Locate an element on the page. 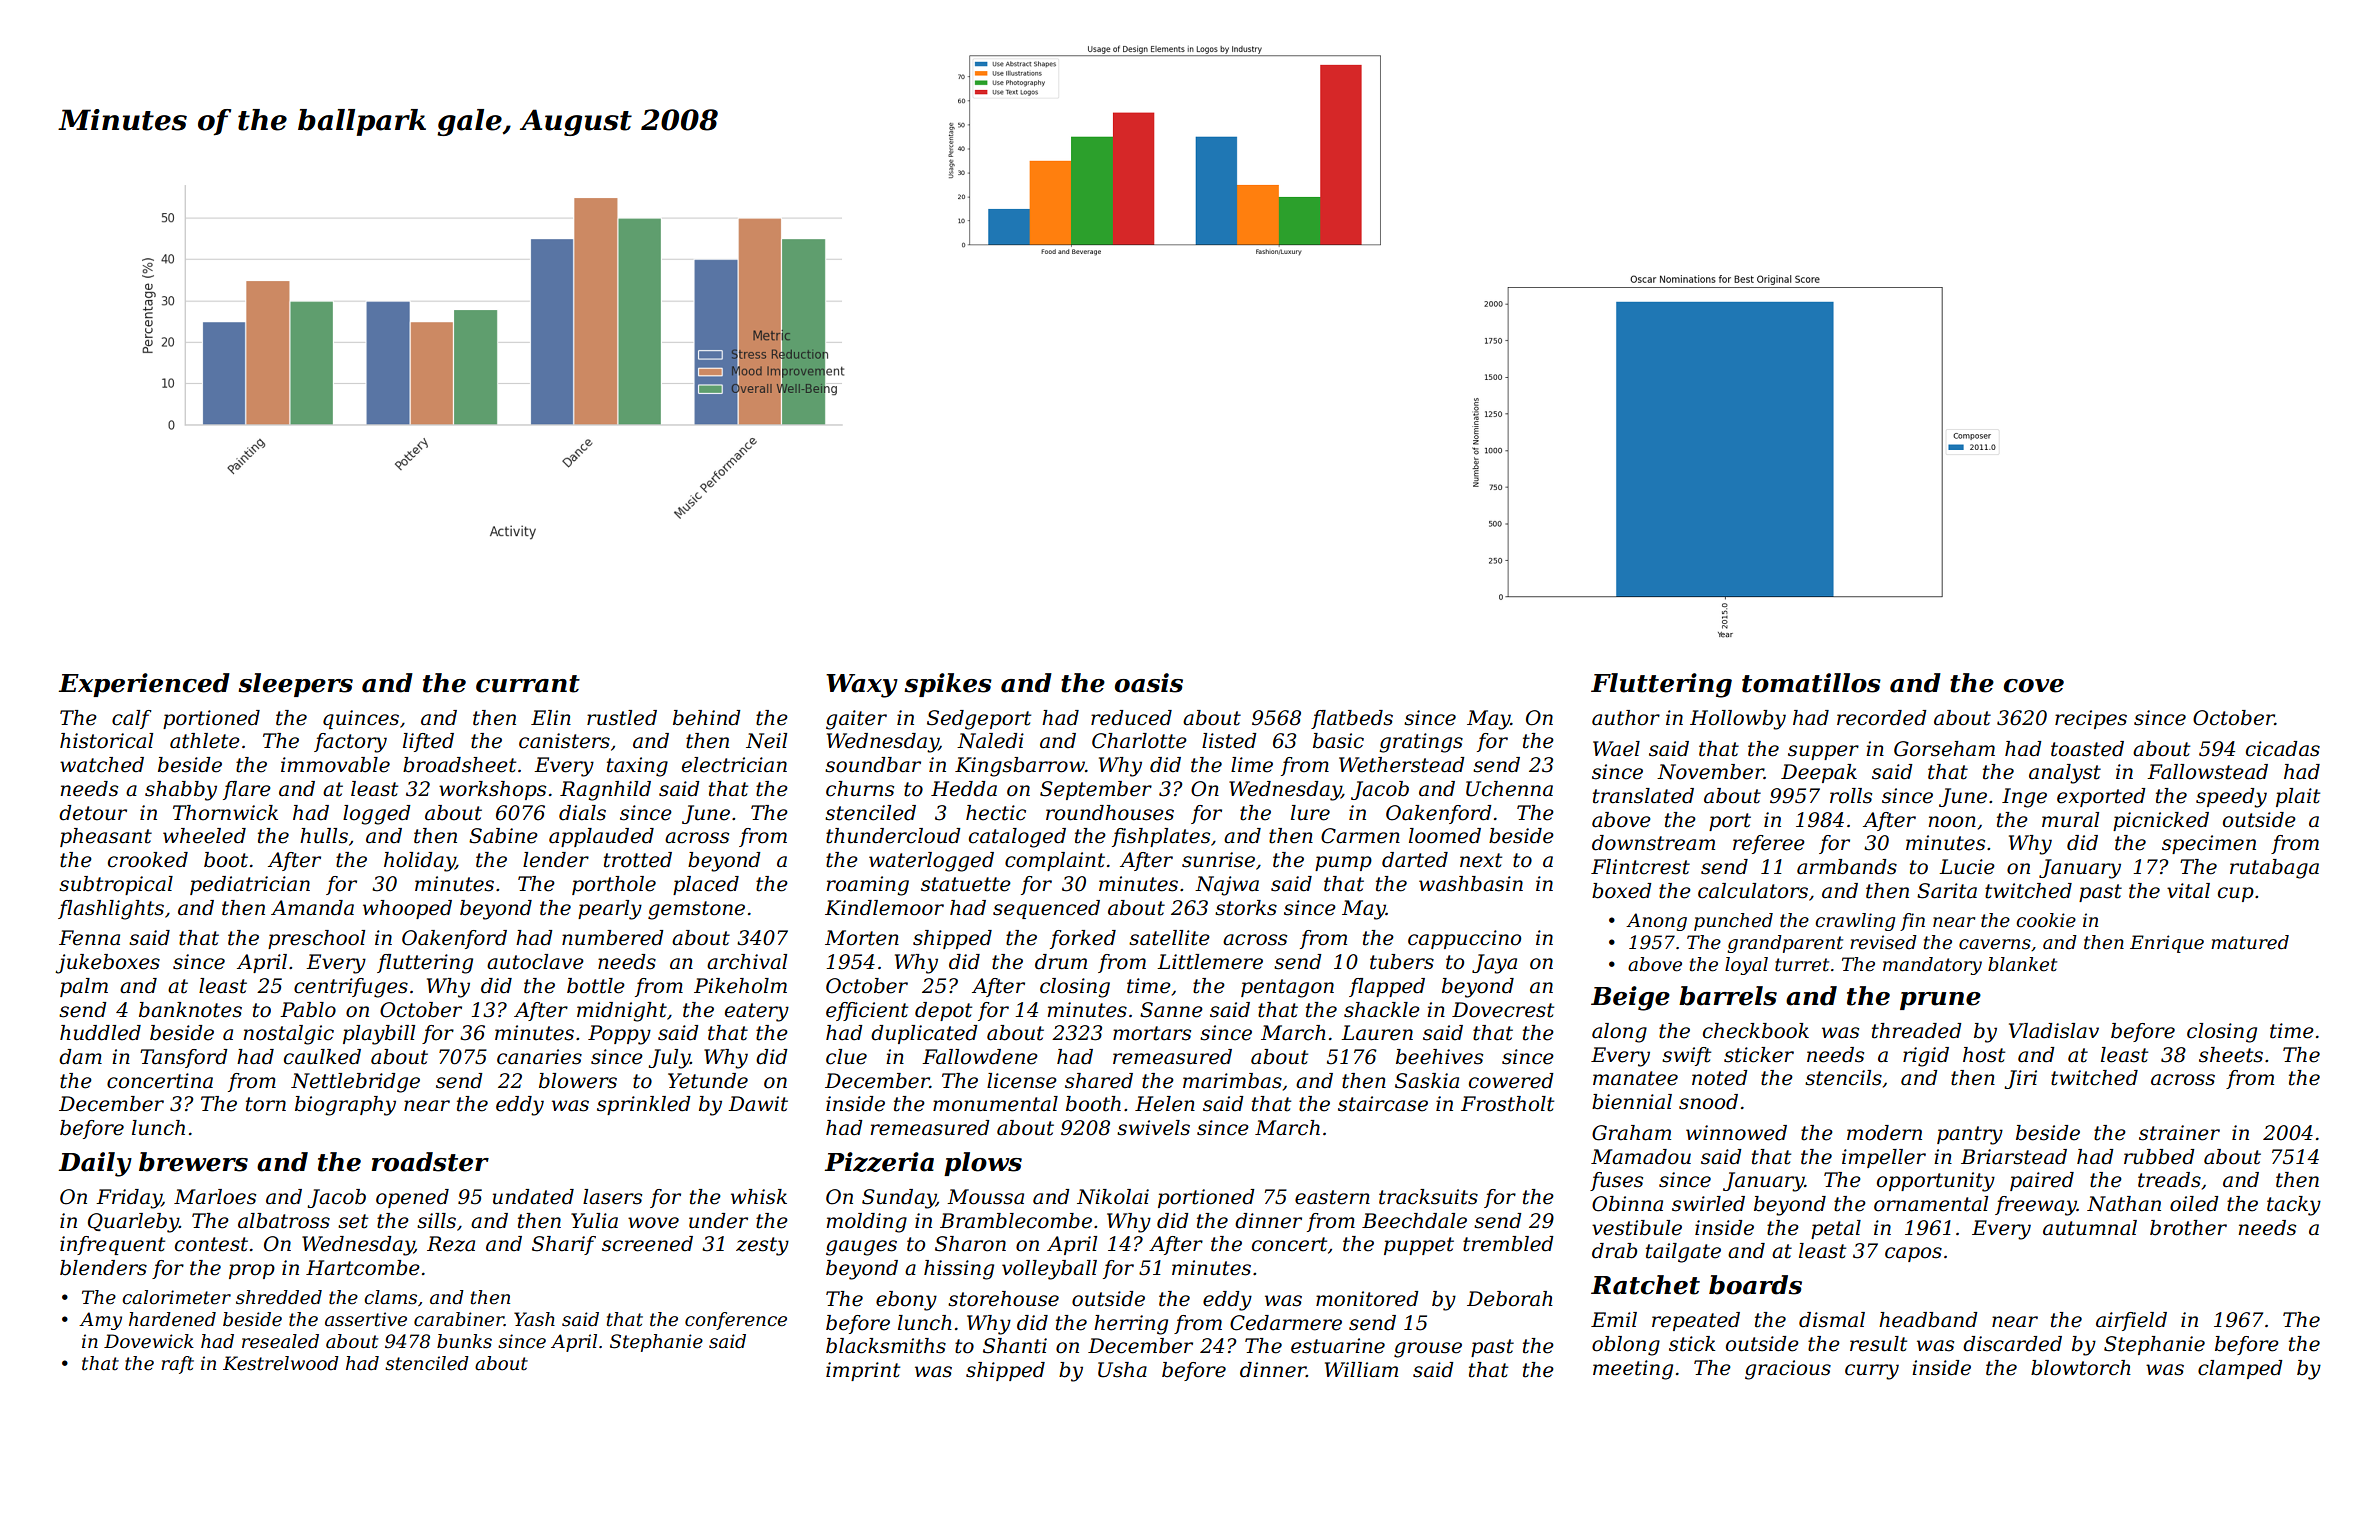 The height and width of the page is (1540, 2380). brewers is located at coordinates (193, 1162).
